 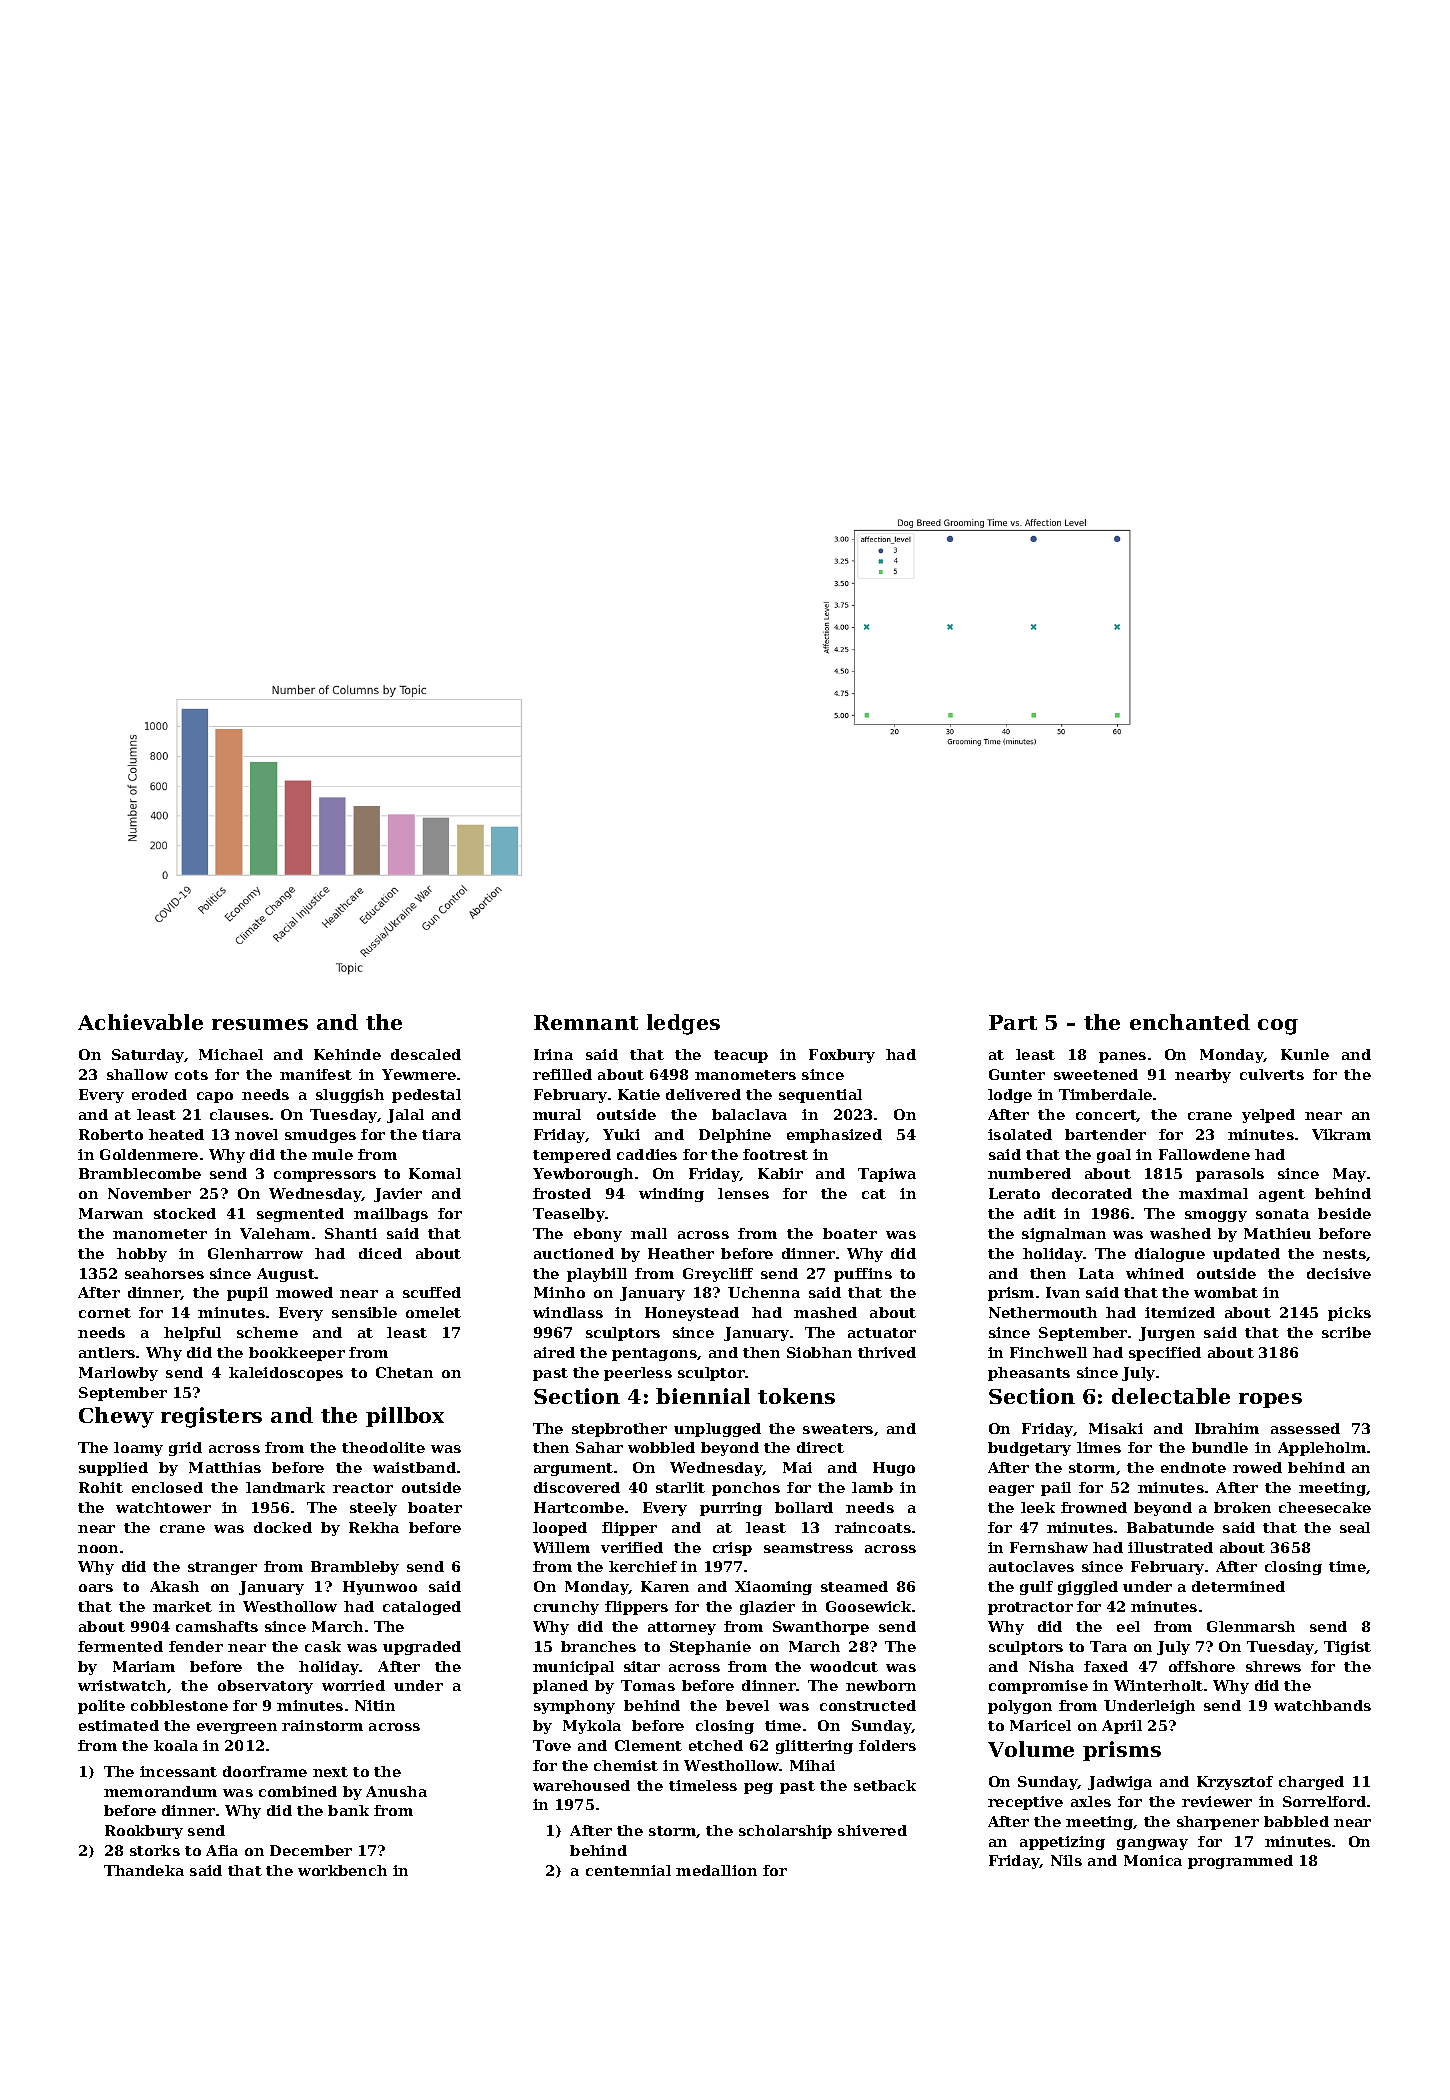 I want to click on centennial, so click(x=628, y=1870).
